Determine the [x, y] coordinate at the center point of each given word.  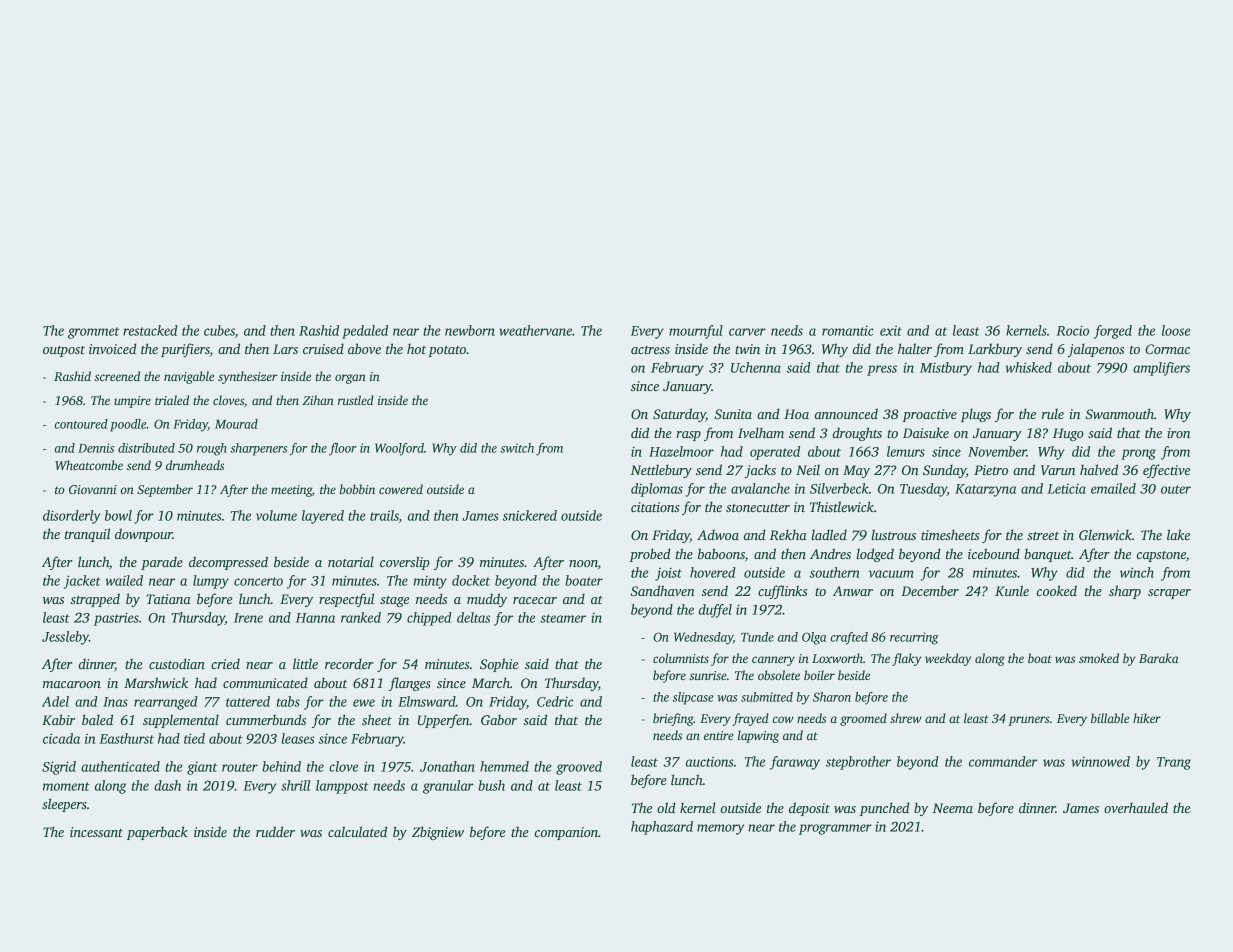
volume [276, 515]
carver [747, 332]
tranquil [87, 535]
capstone [1161, 556]
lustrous [894, 534]
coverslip [405, 563]
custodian [177, 663]
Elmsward [427, 701]
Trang [1174, 763]
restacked [150, 330]
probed [650, 555]
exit [891, 331]
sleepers [64, 805]
